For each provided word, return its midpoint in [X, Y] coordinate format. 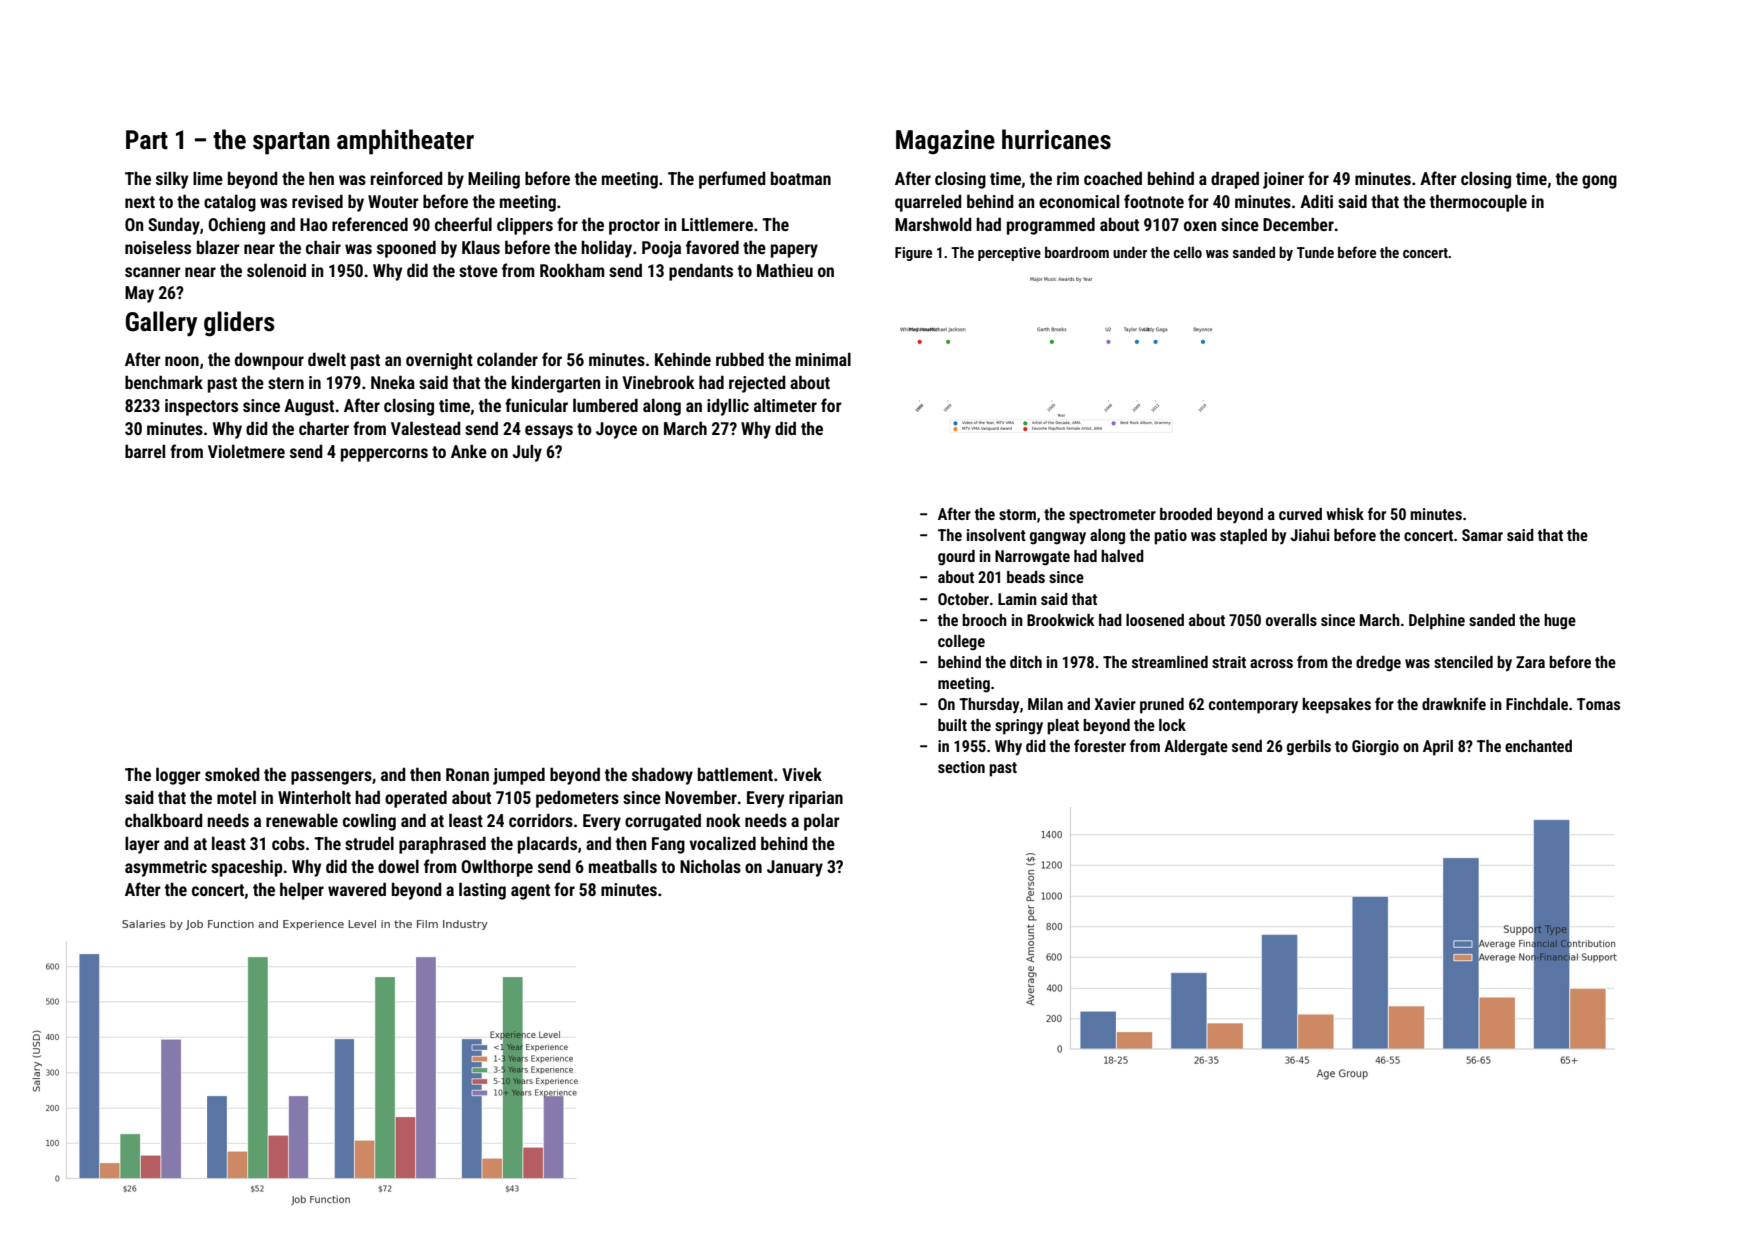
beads [1026, 577]
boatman [801, 178]
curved [1300, 514]
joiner [1283, 180]
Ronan [467, 774]
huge [1560, 622]
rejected [757, 384]
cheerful [463, 224]
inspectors [201, 407]
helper [302, 891]
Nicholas [710, 866]
